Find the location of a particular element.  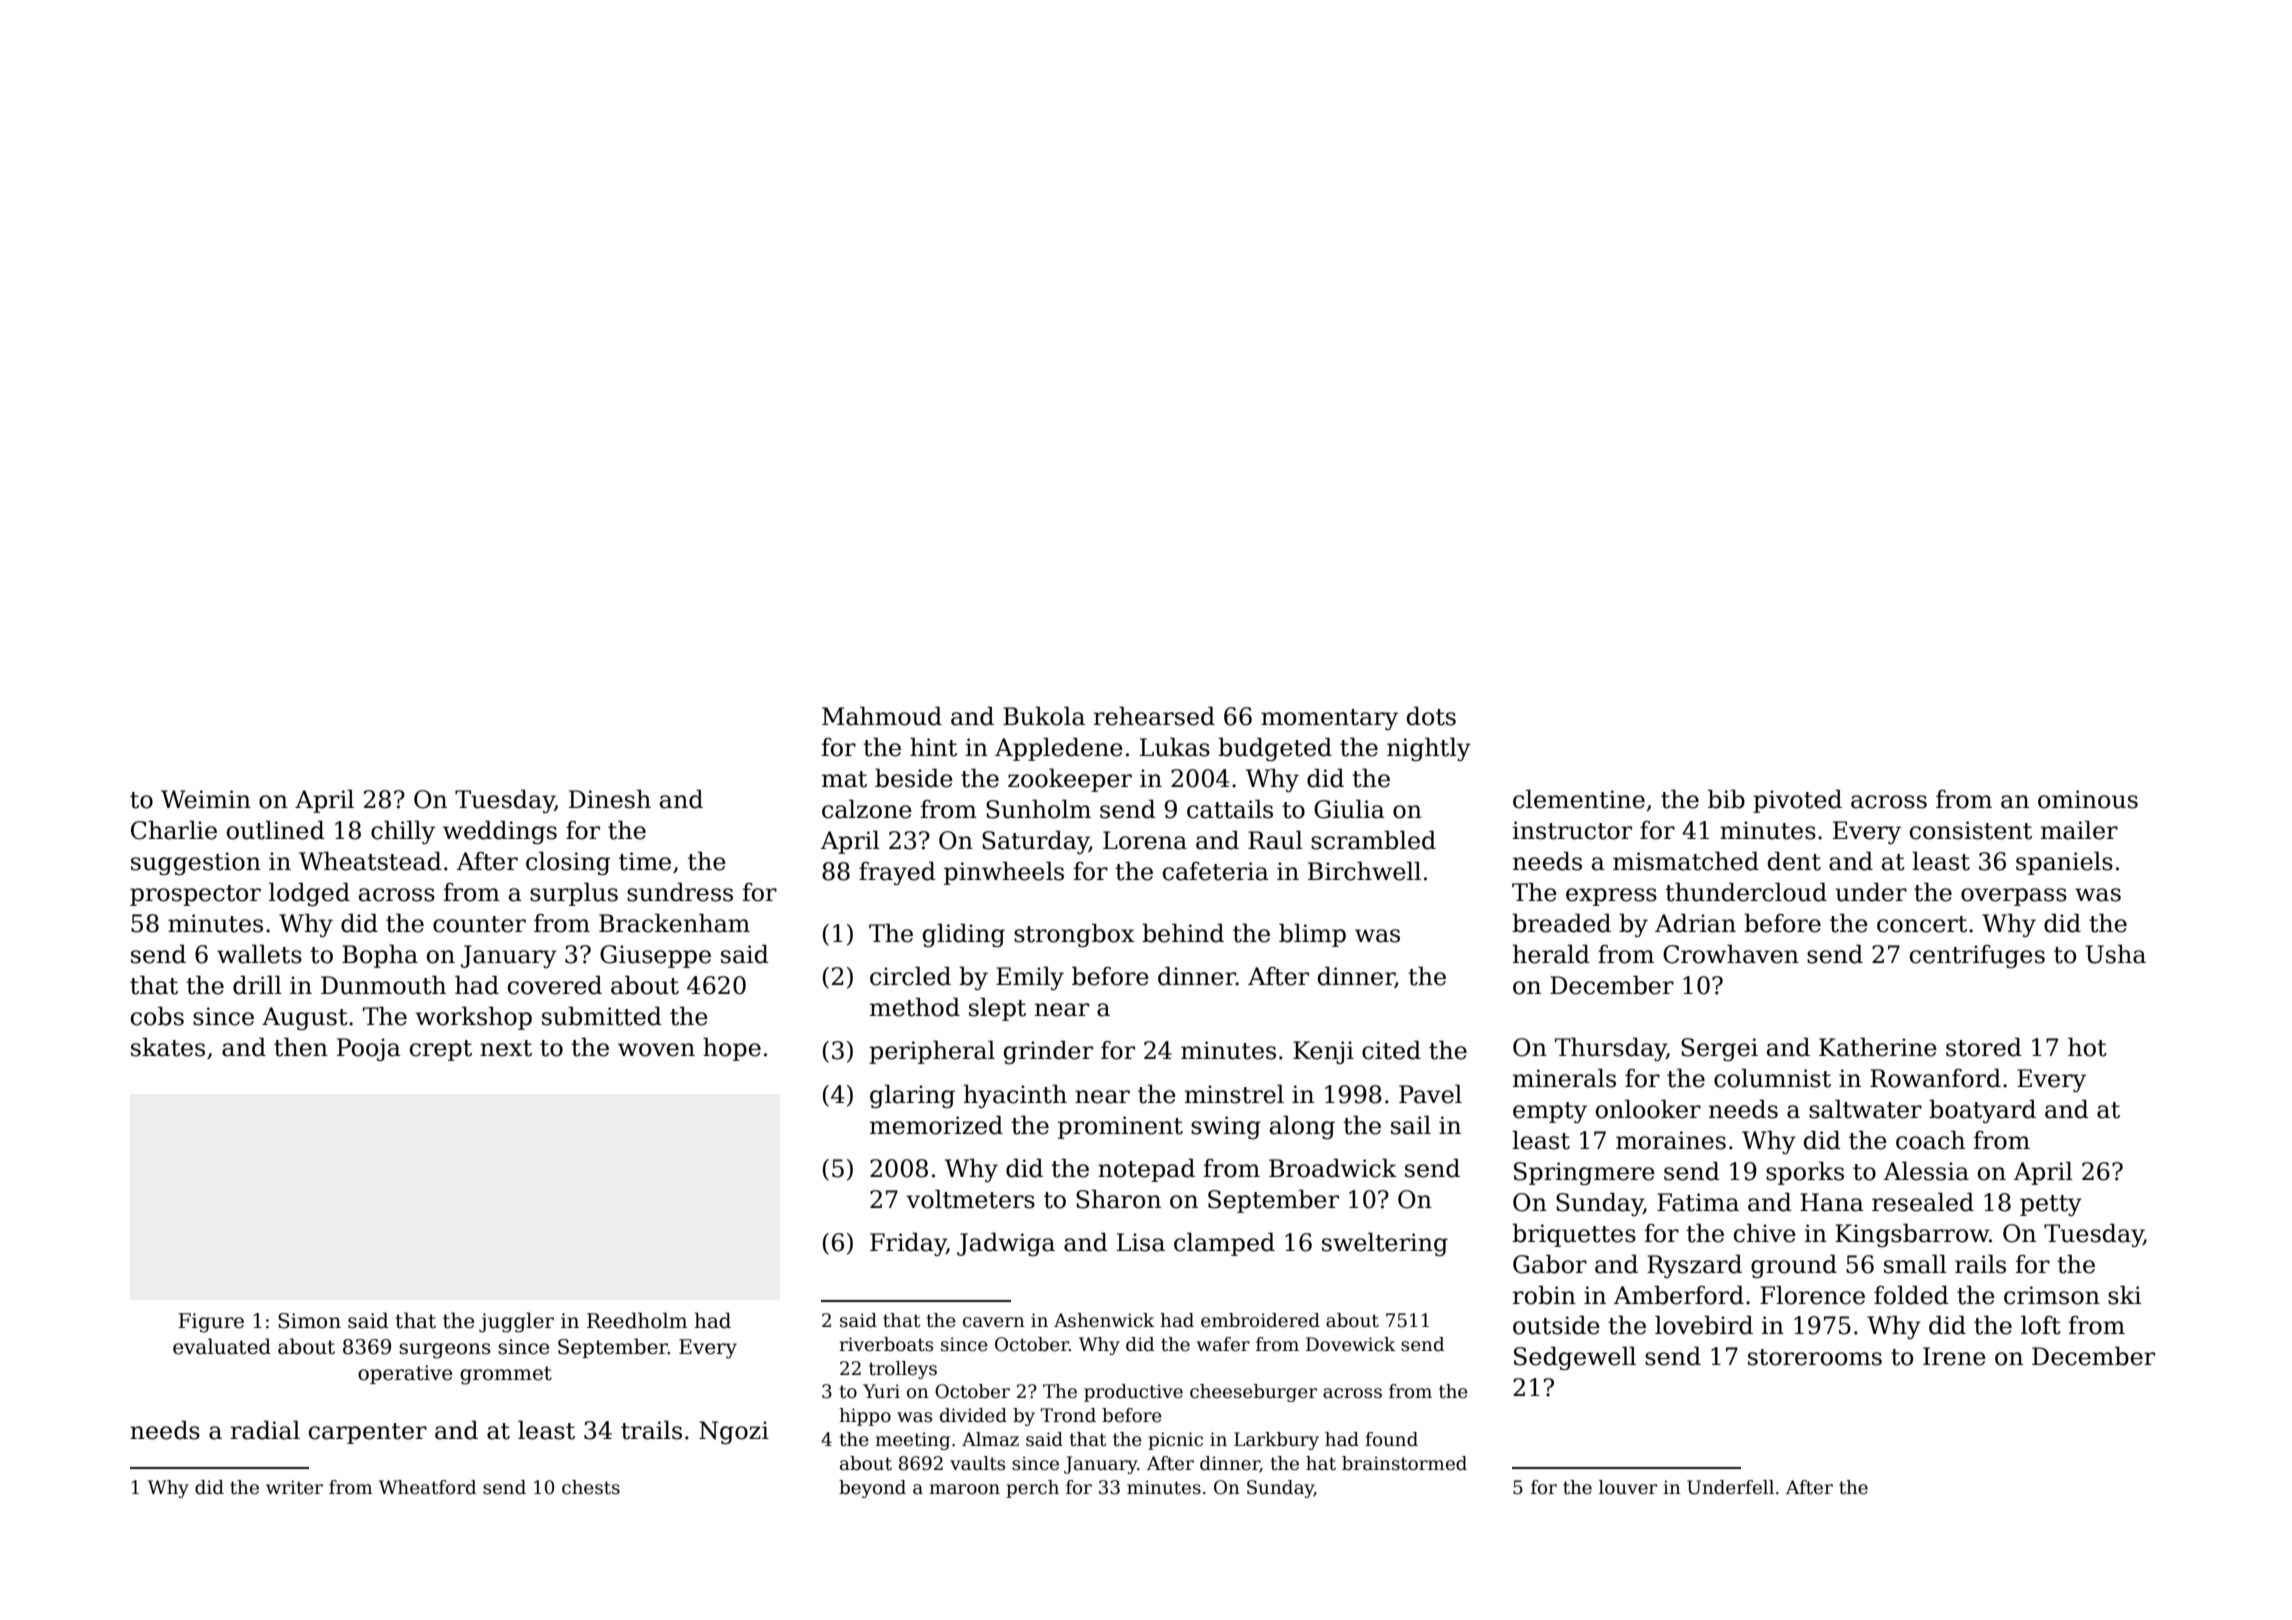

dots is located at coordinates (1431, 716).
